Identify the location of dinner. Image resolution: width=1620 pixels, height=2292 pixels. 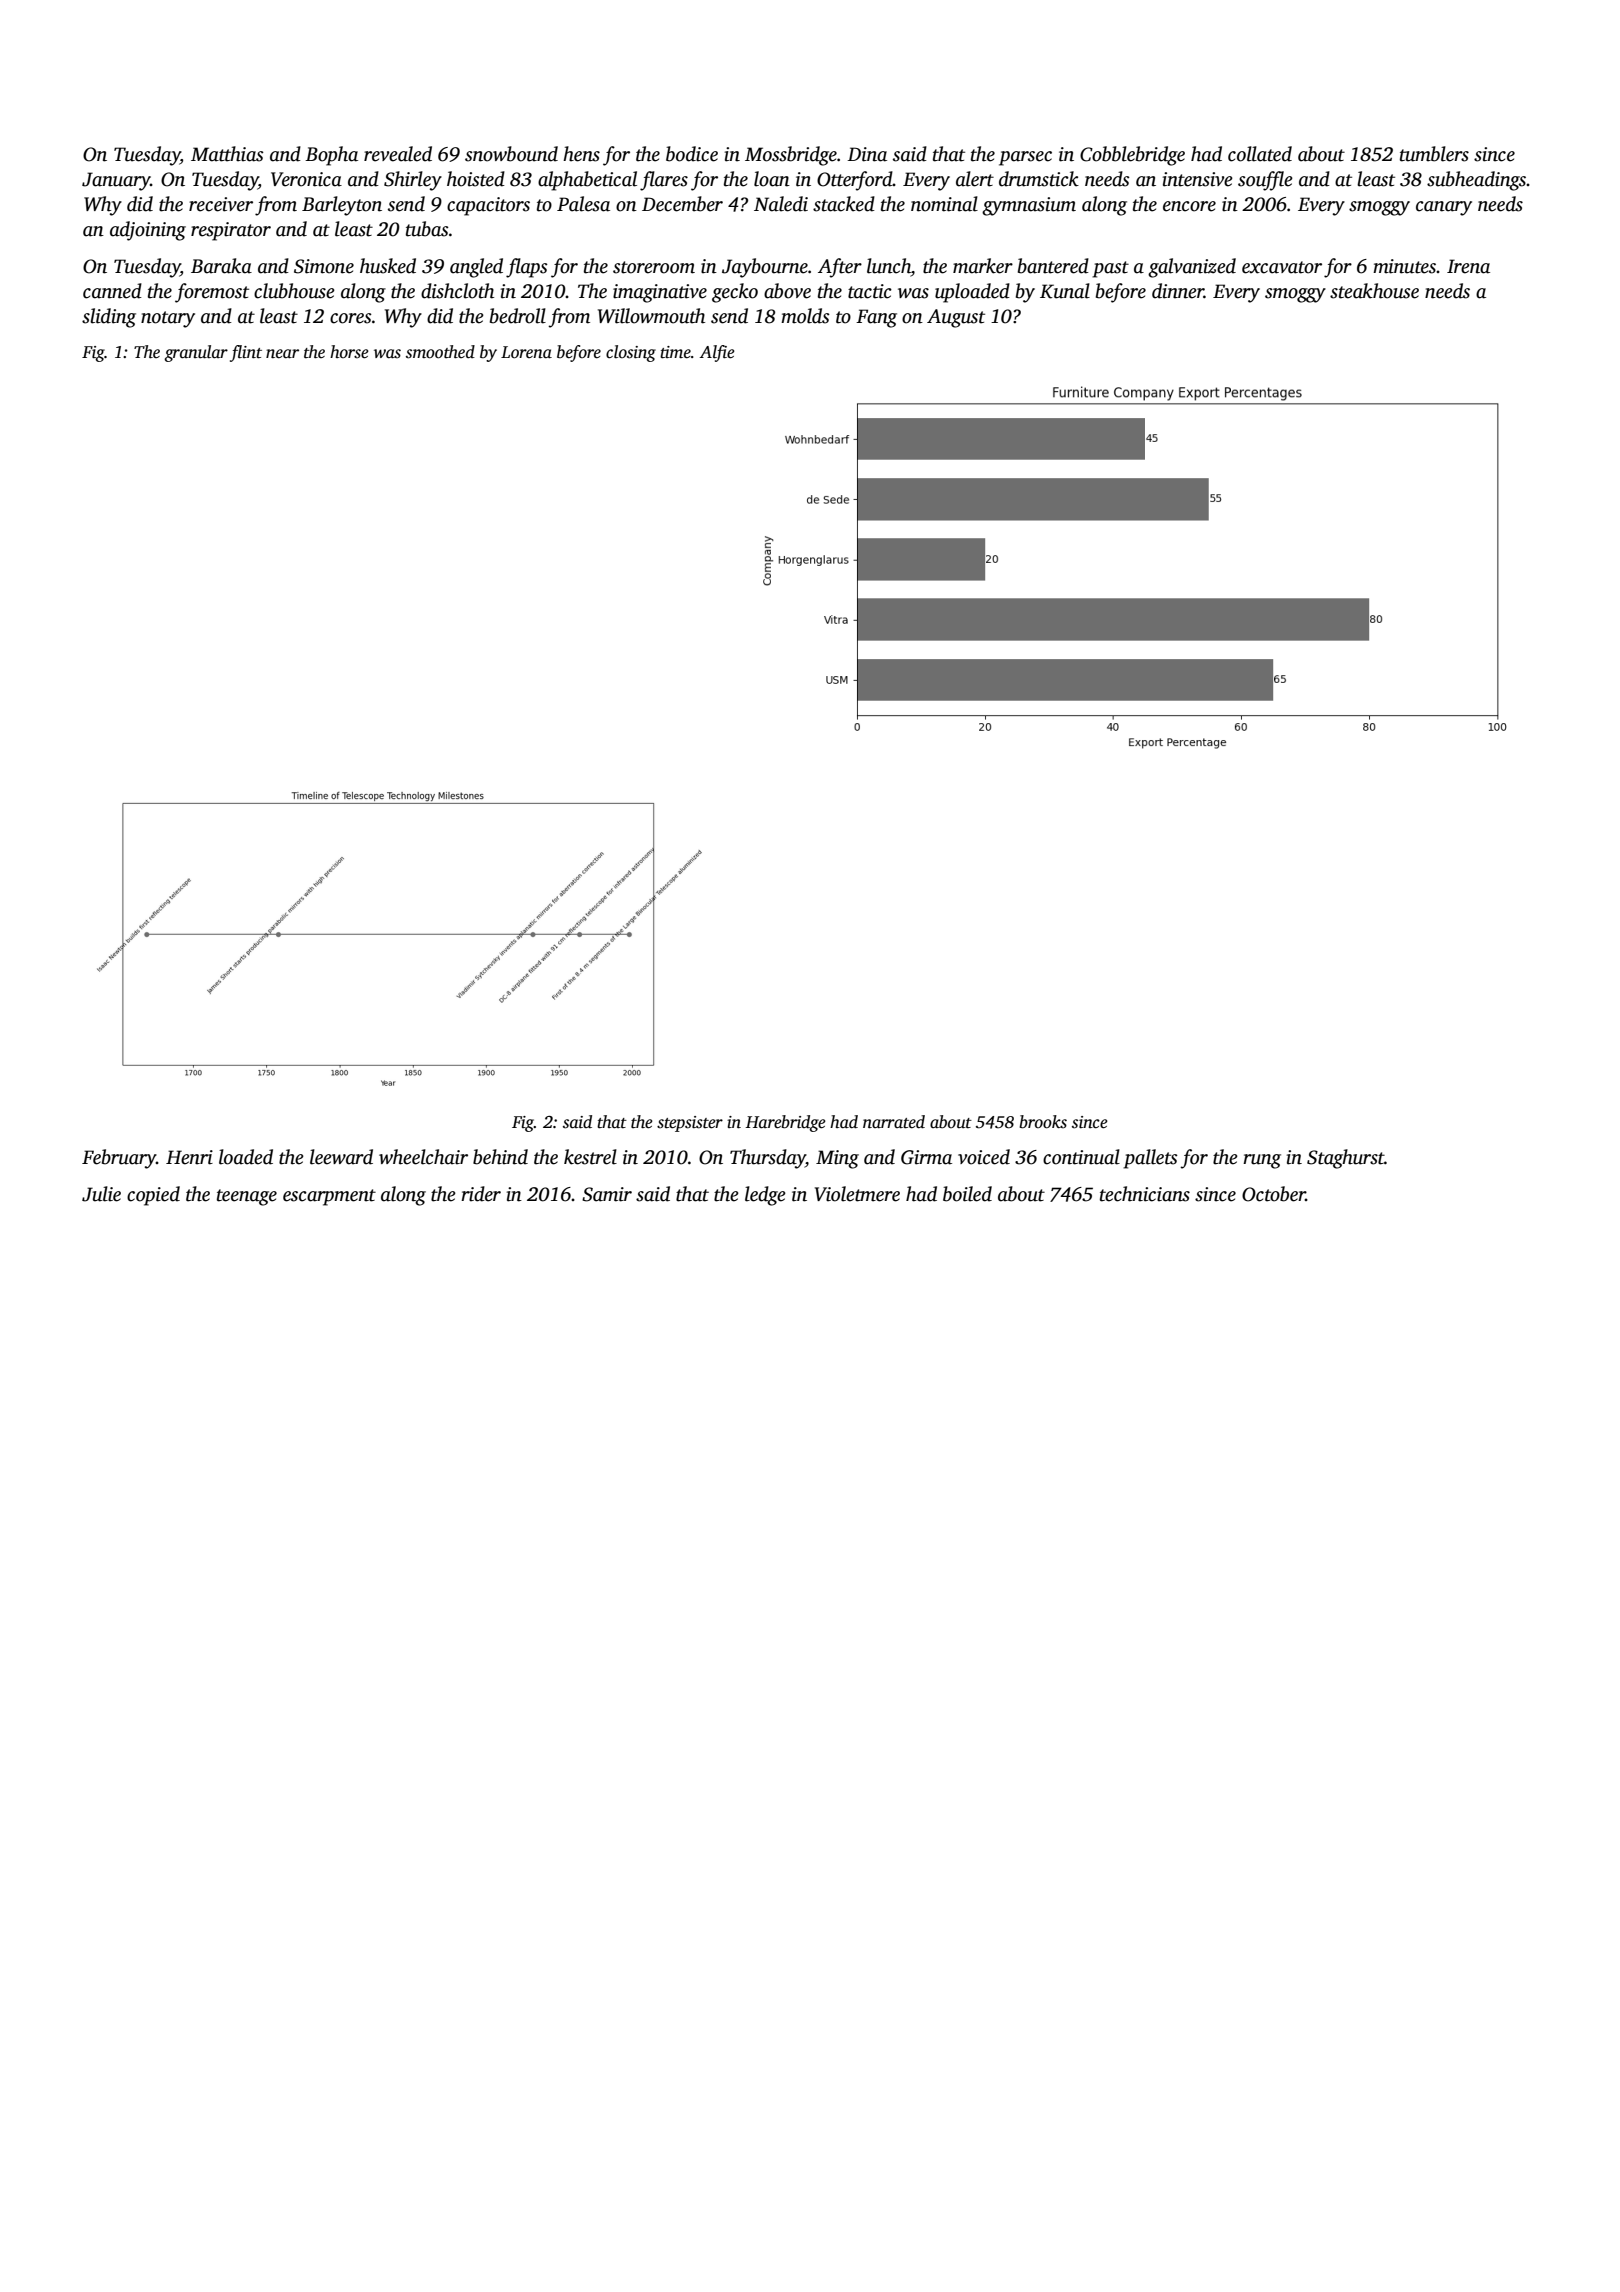
(1178, 291).
